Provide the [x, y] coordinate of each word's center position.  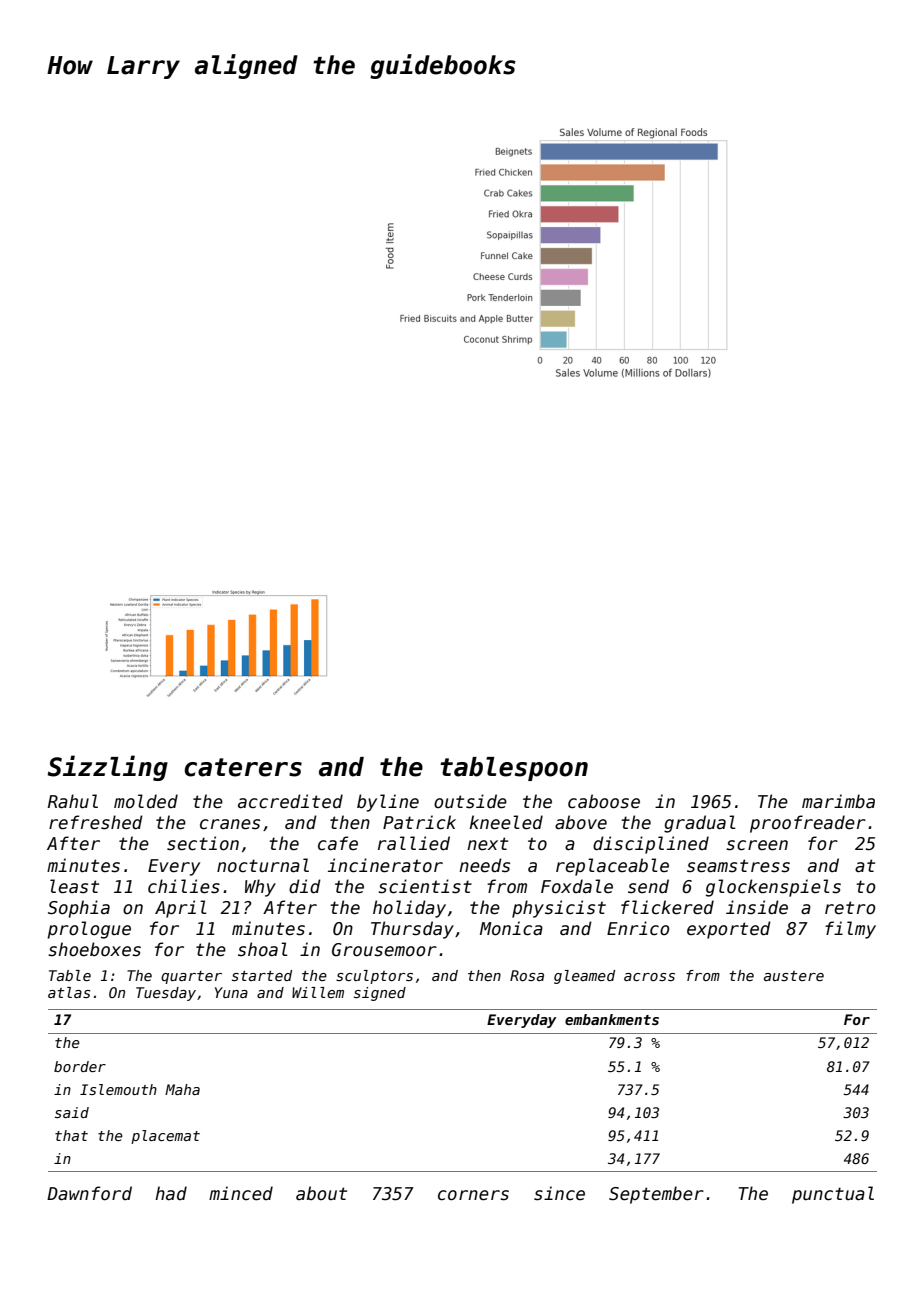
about [321, 1193]
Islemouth [118, 1089]
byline [388, 803]
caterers [243, 767]
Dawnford [89, 1193]
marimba [838, 801]
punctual [833, 1195]
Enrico [638, 928]
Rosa [527, 975]
